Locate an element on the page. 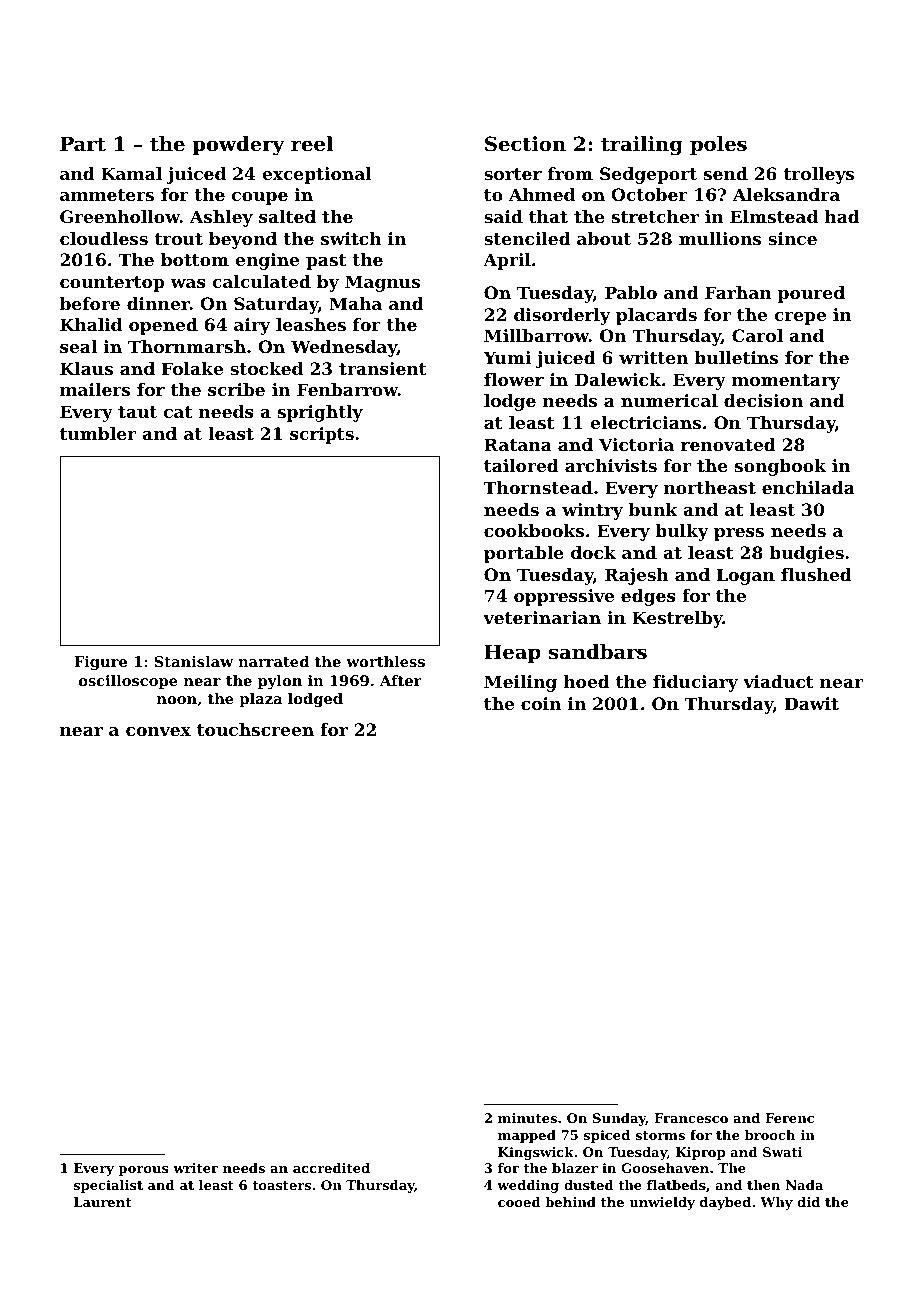 The image size is (924, 1311). reel is located at coordinates (312, 144).
